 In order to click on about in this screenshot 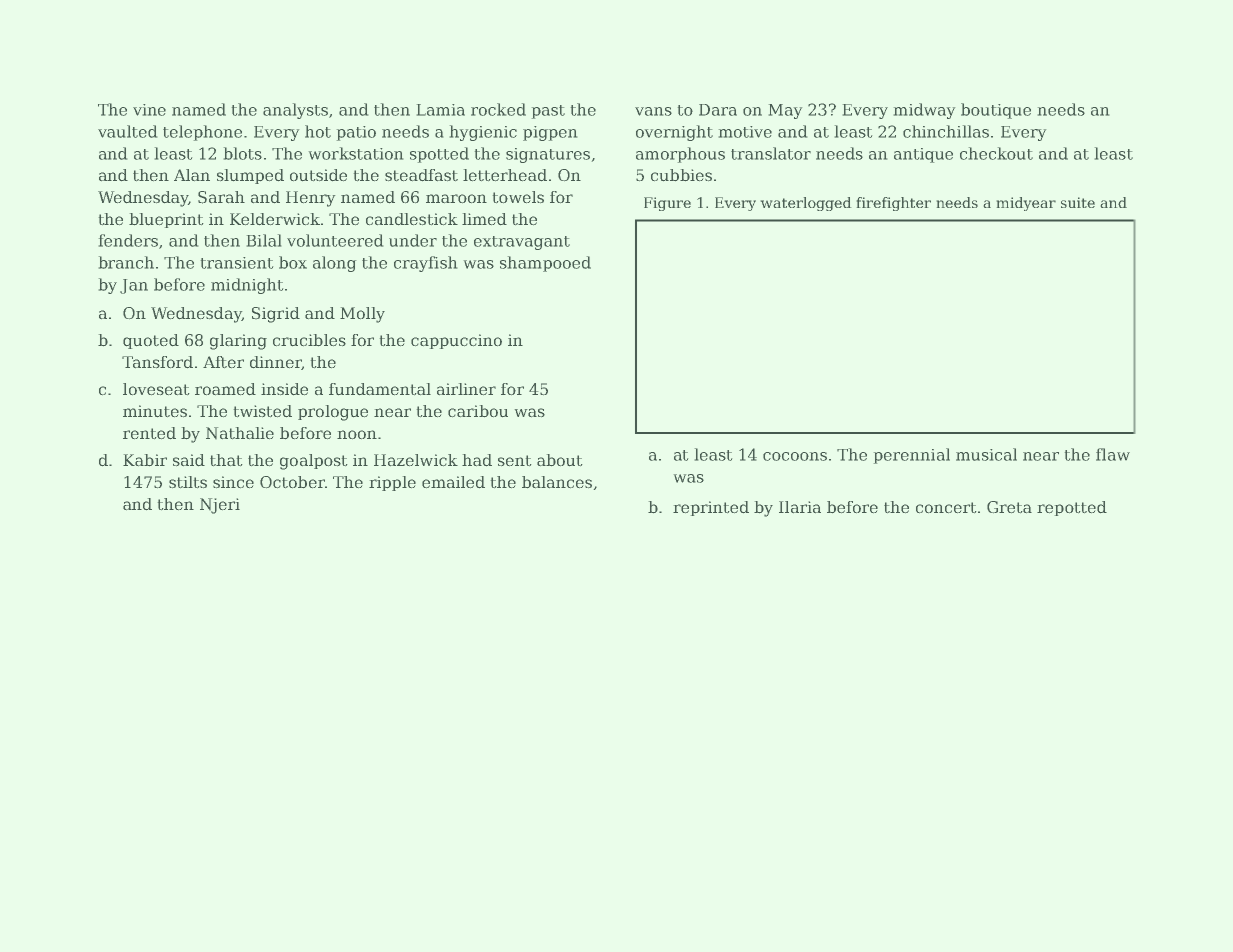, I will do `click(560, 460)`.
